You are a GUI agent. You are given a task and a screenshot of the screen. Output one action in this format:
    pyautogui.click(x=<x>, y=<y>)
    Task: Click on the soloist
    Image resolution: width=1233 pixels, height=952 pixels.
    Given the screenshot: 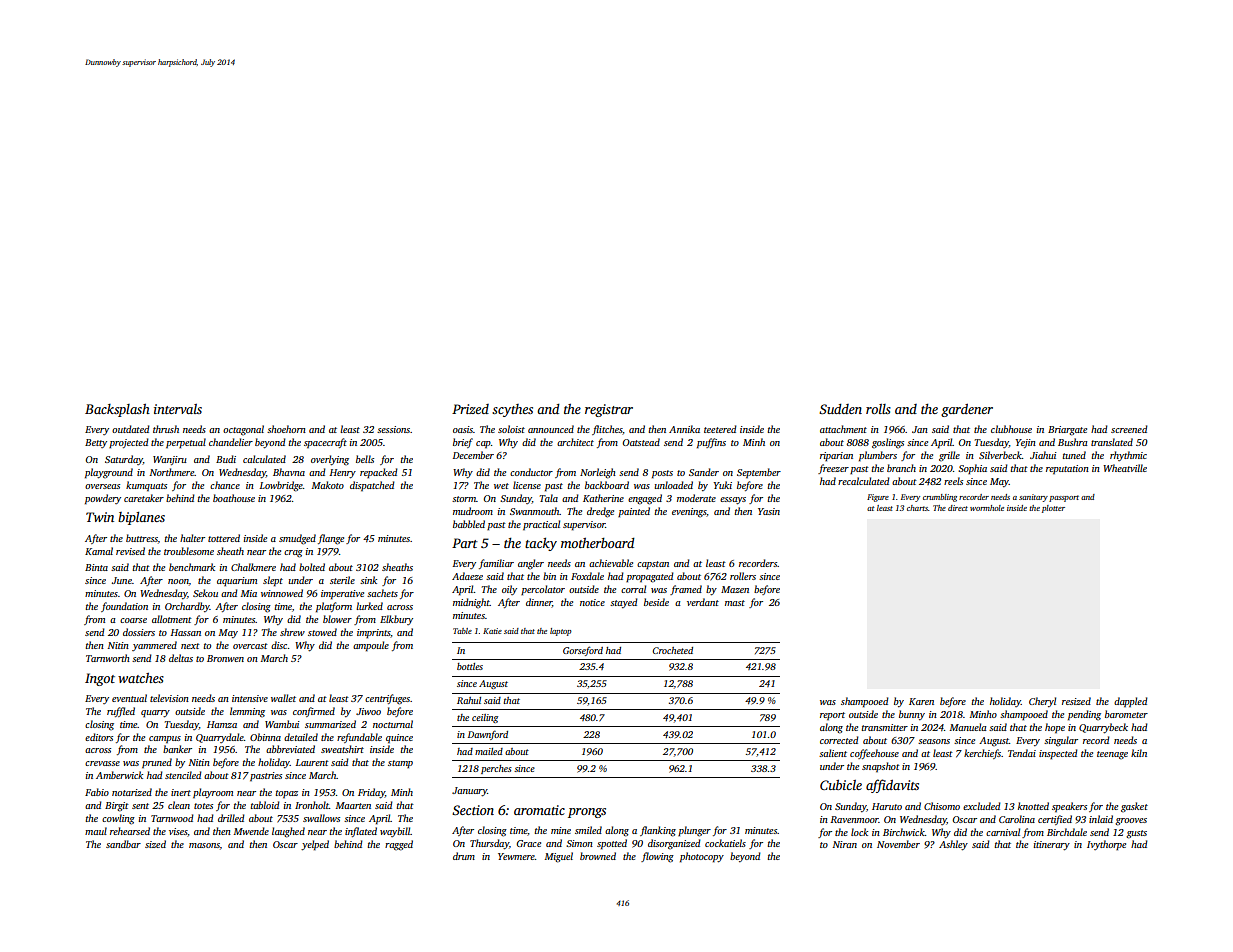 What is the action you would take?
    pyautogui.click(x=511, y=429)
